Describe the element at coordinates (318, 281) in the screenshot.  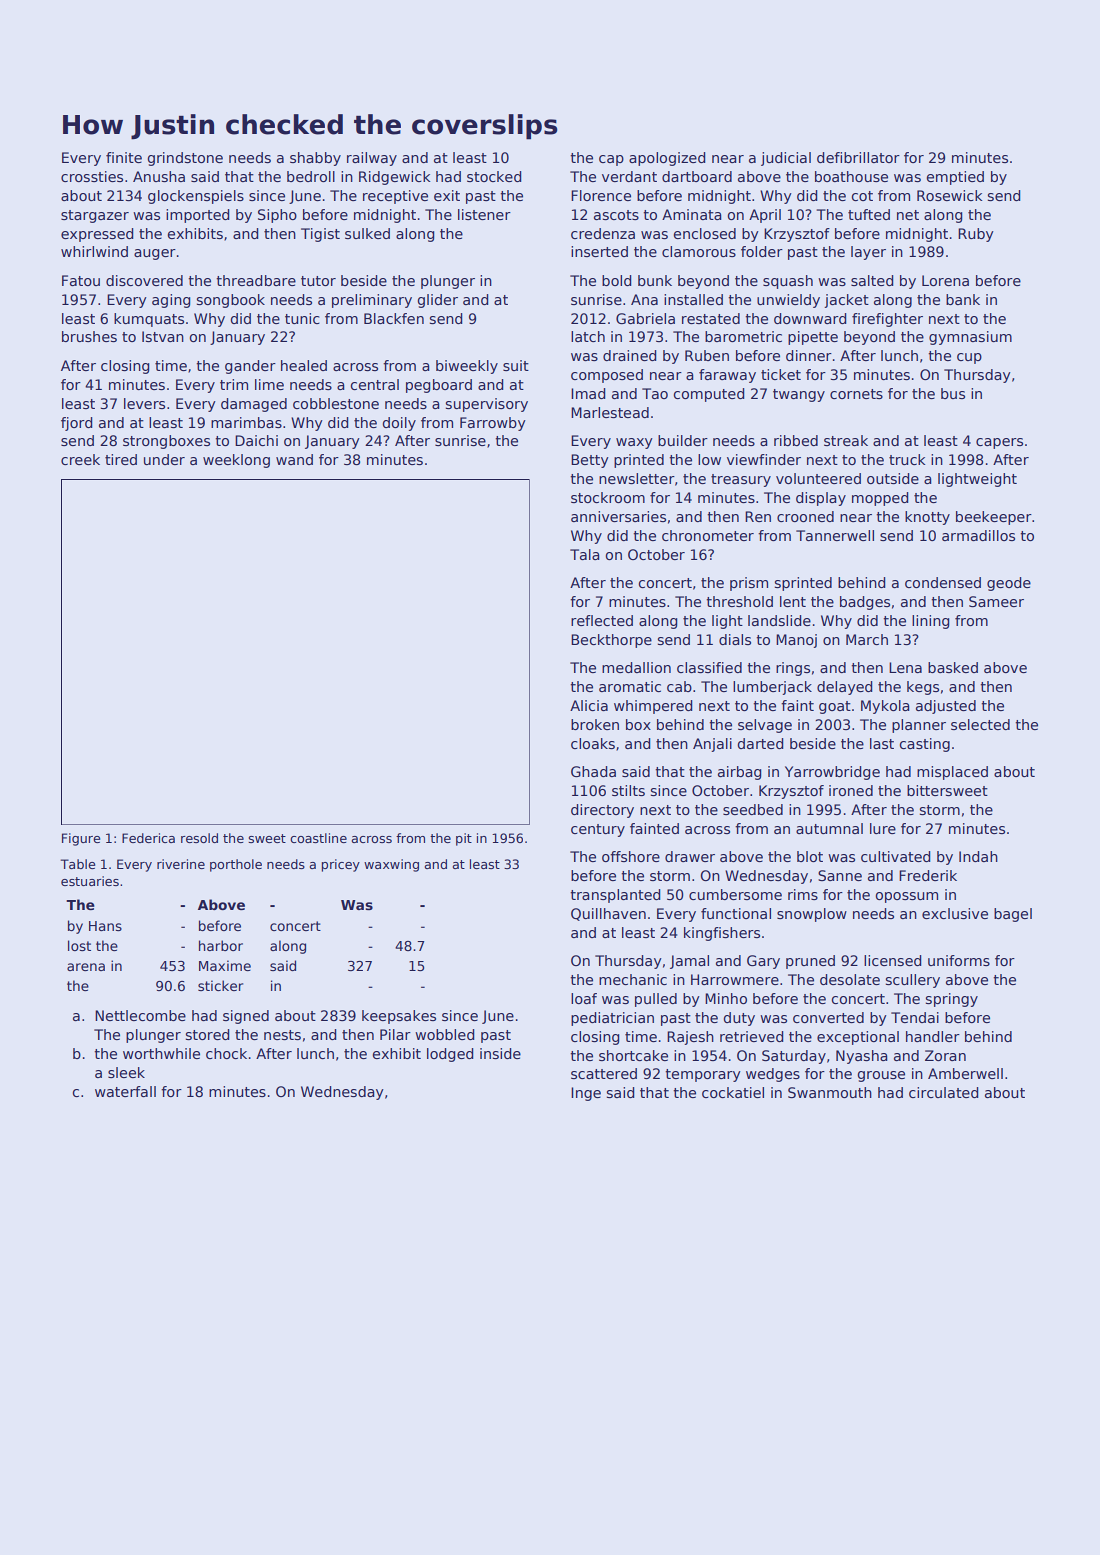
I see `tutor` at that location.
